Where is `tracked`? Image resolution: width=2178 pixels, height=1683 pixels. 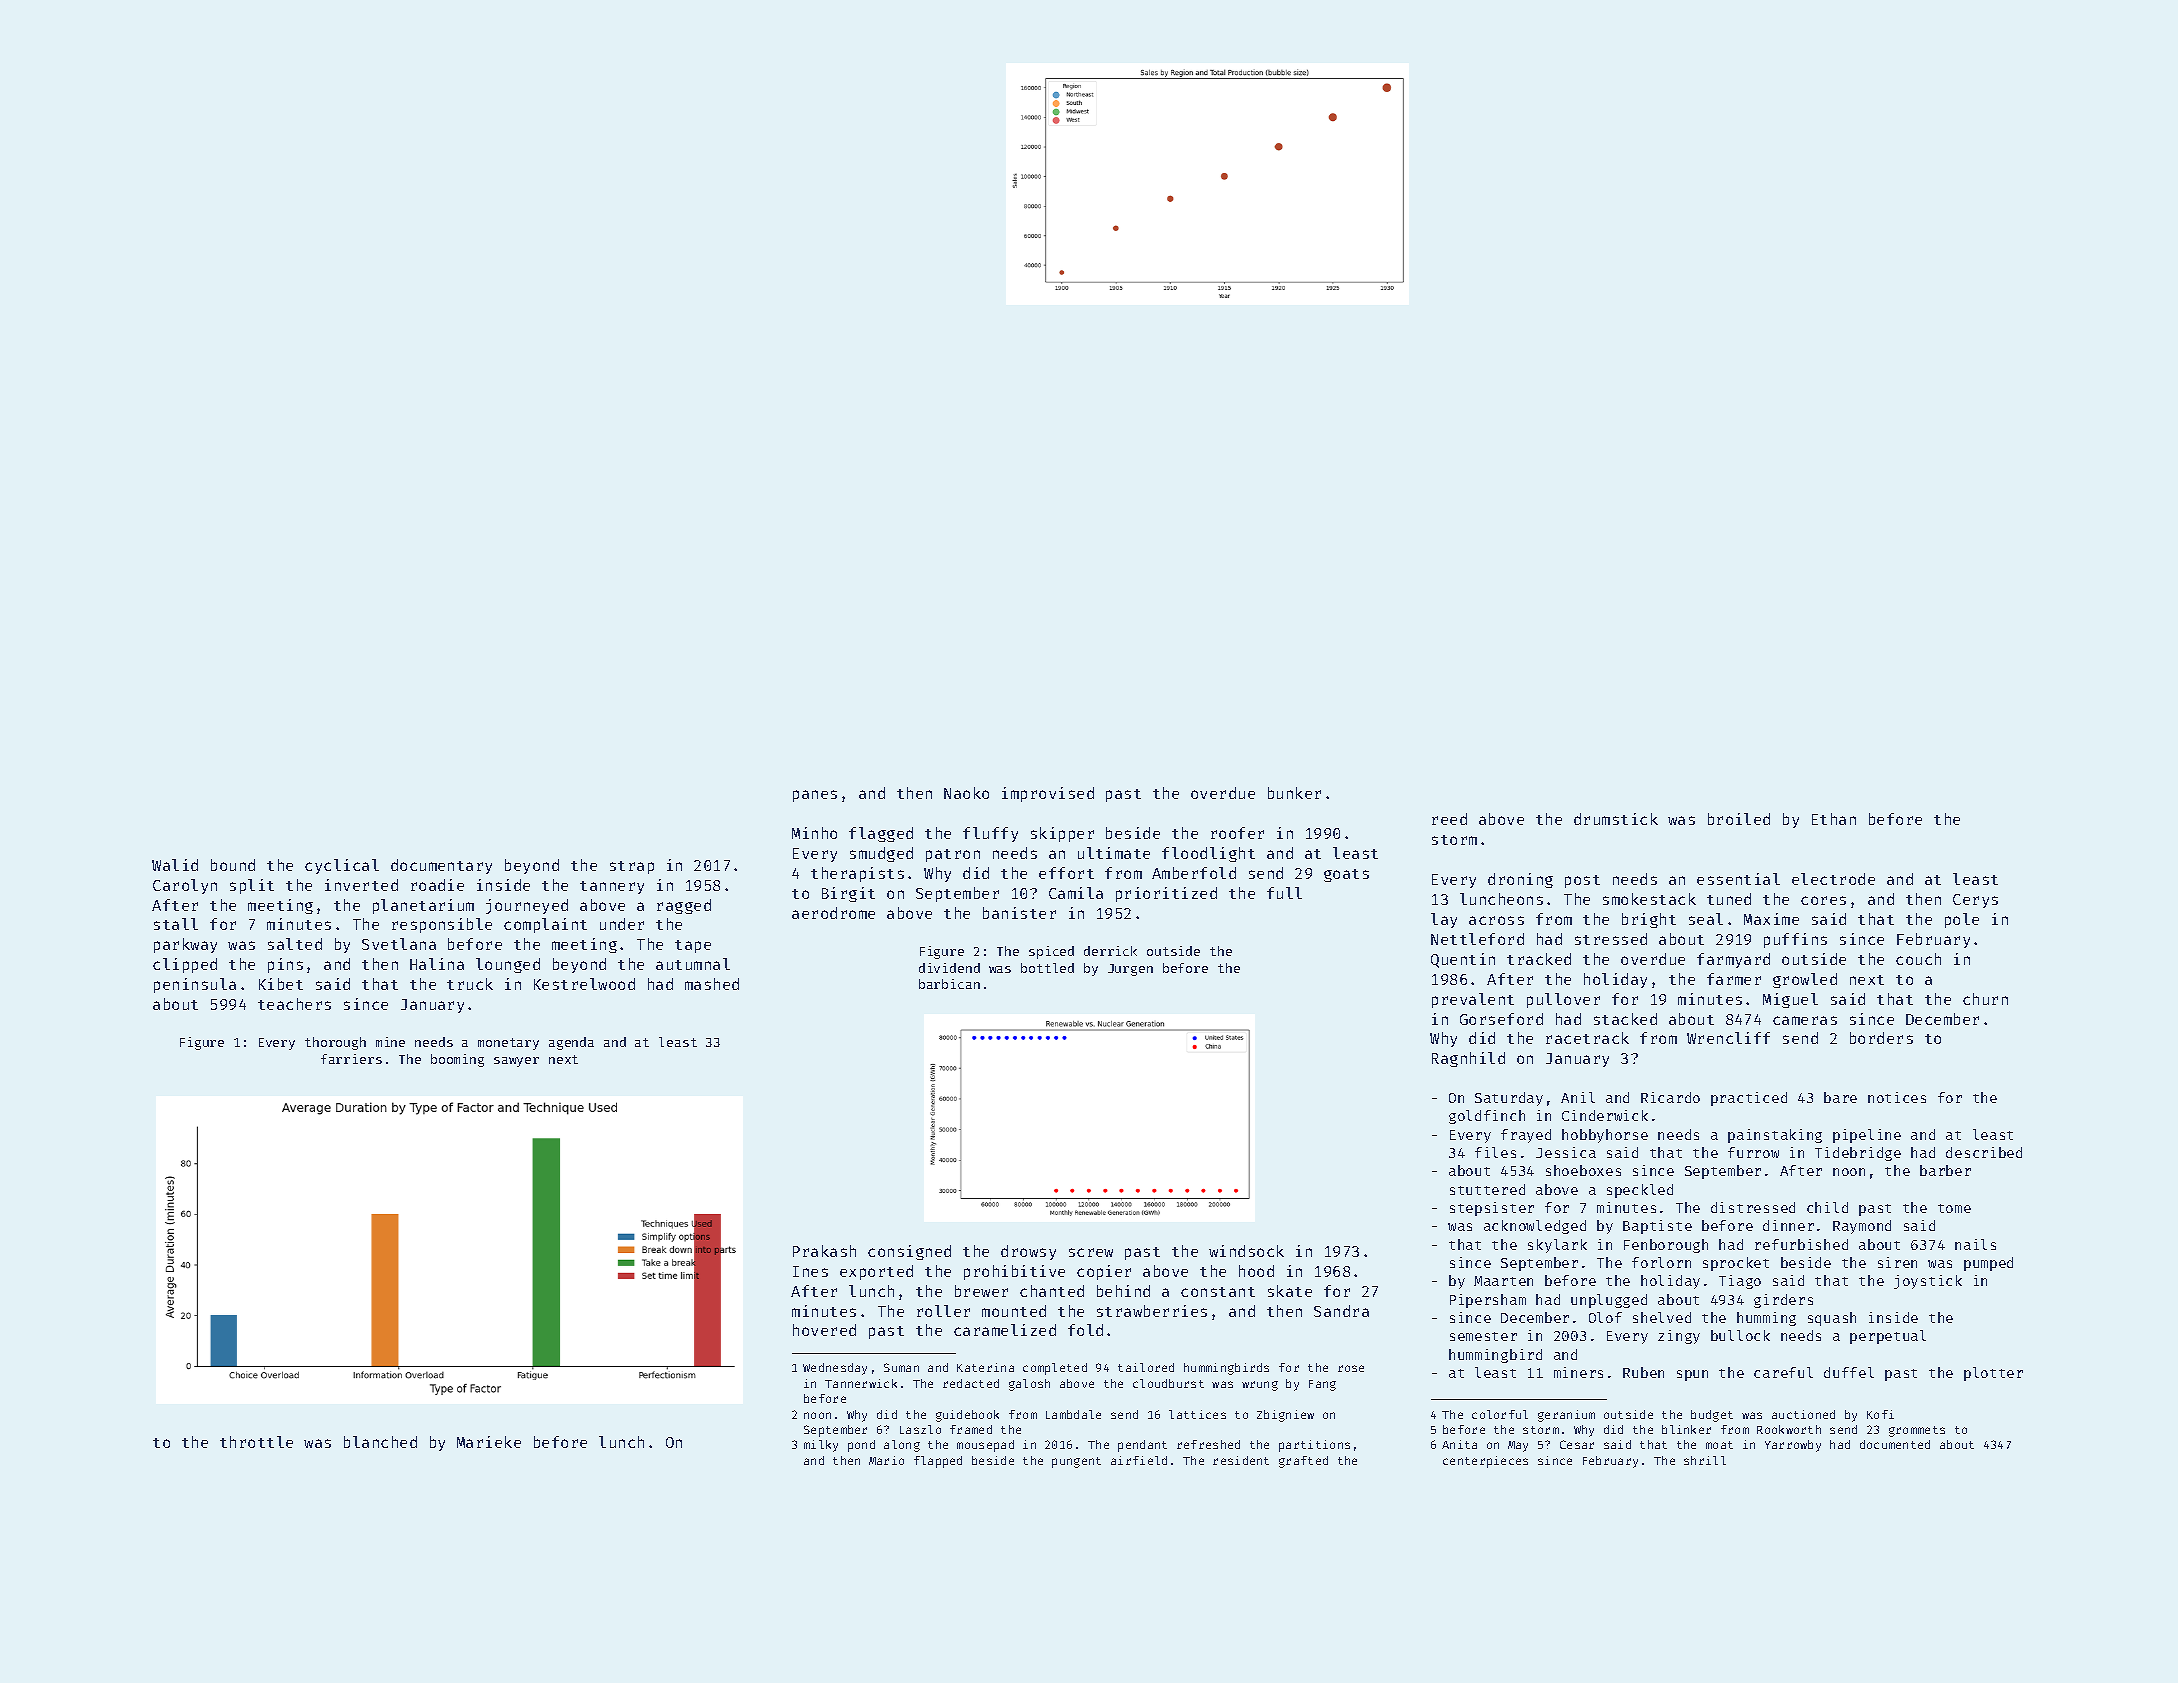
tracked is located at coordinates (1539, 959).
